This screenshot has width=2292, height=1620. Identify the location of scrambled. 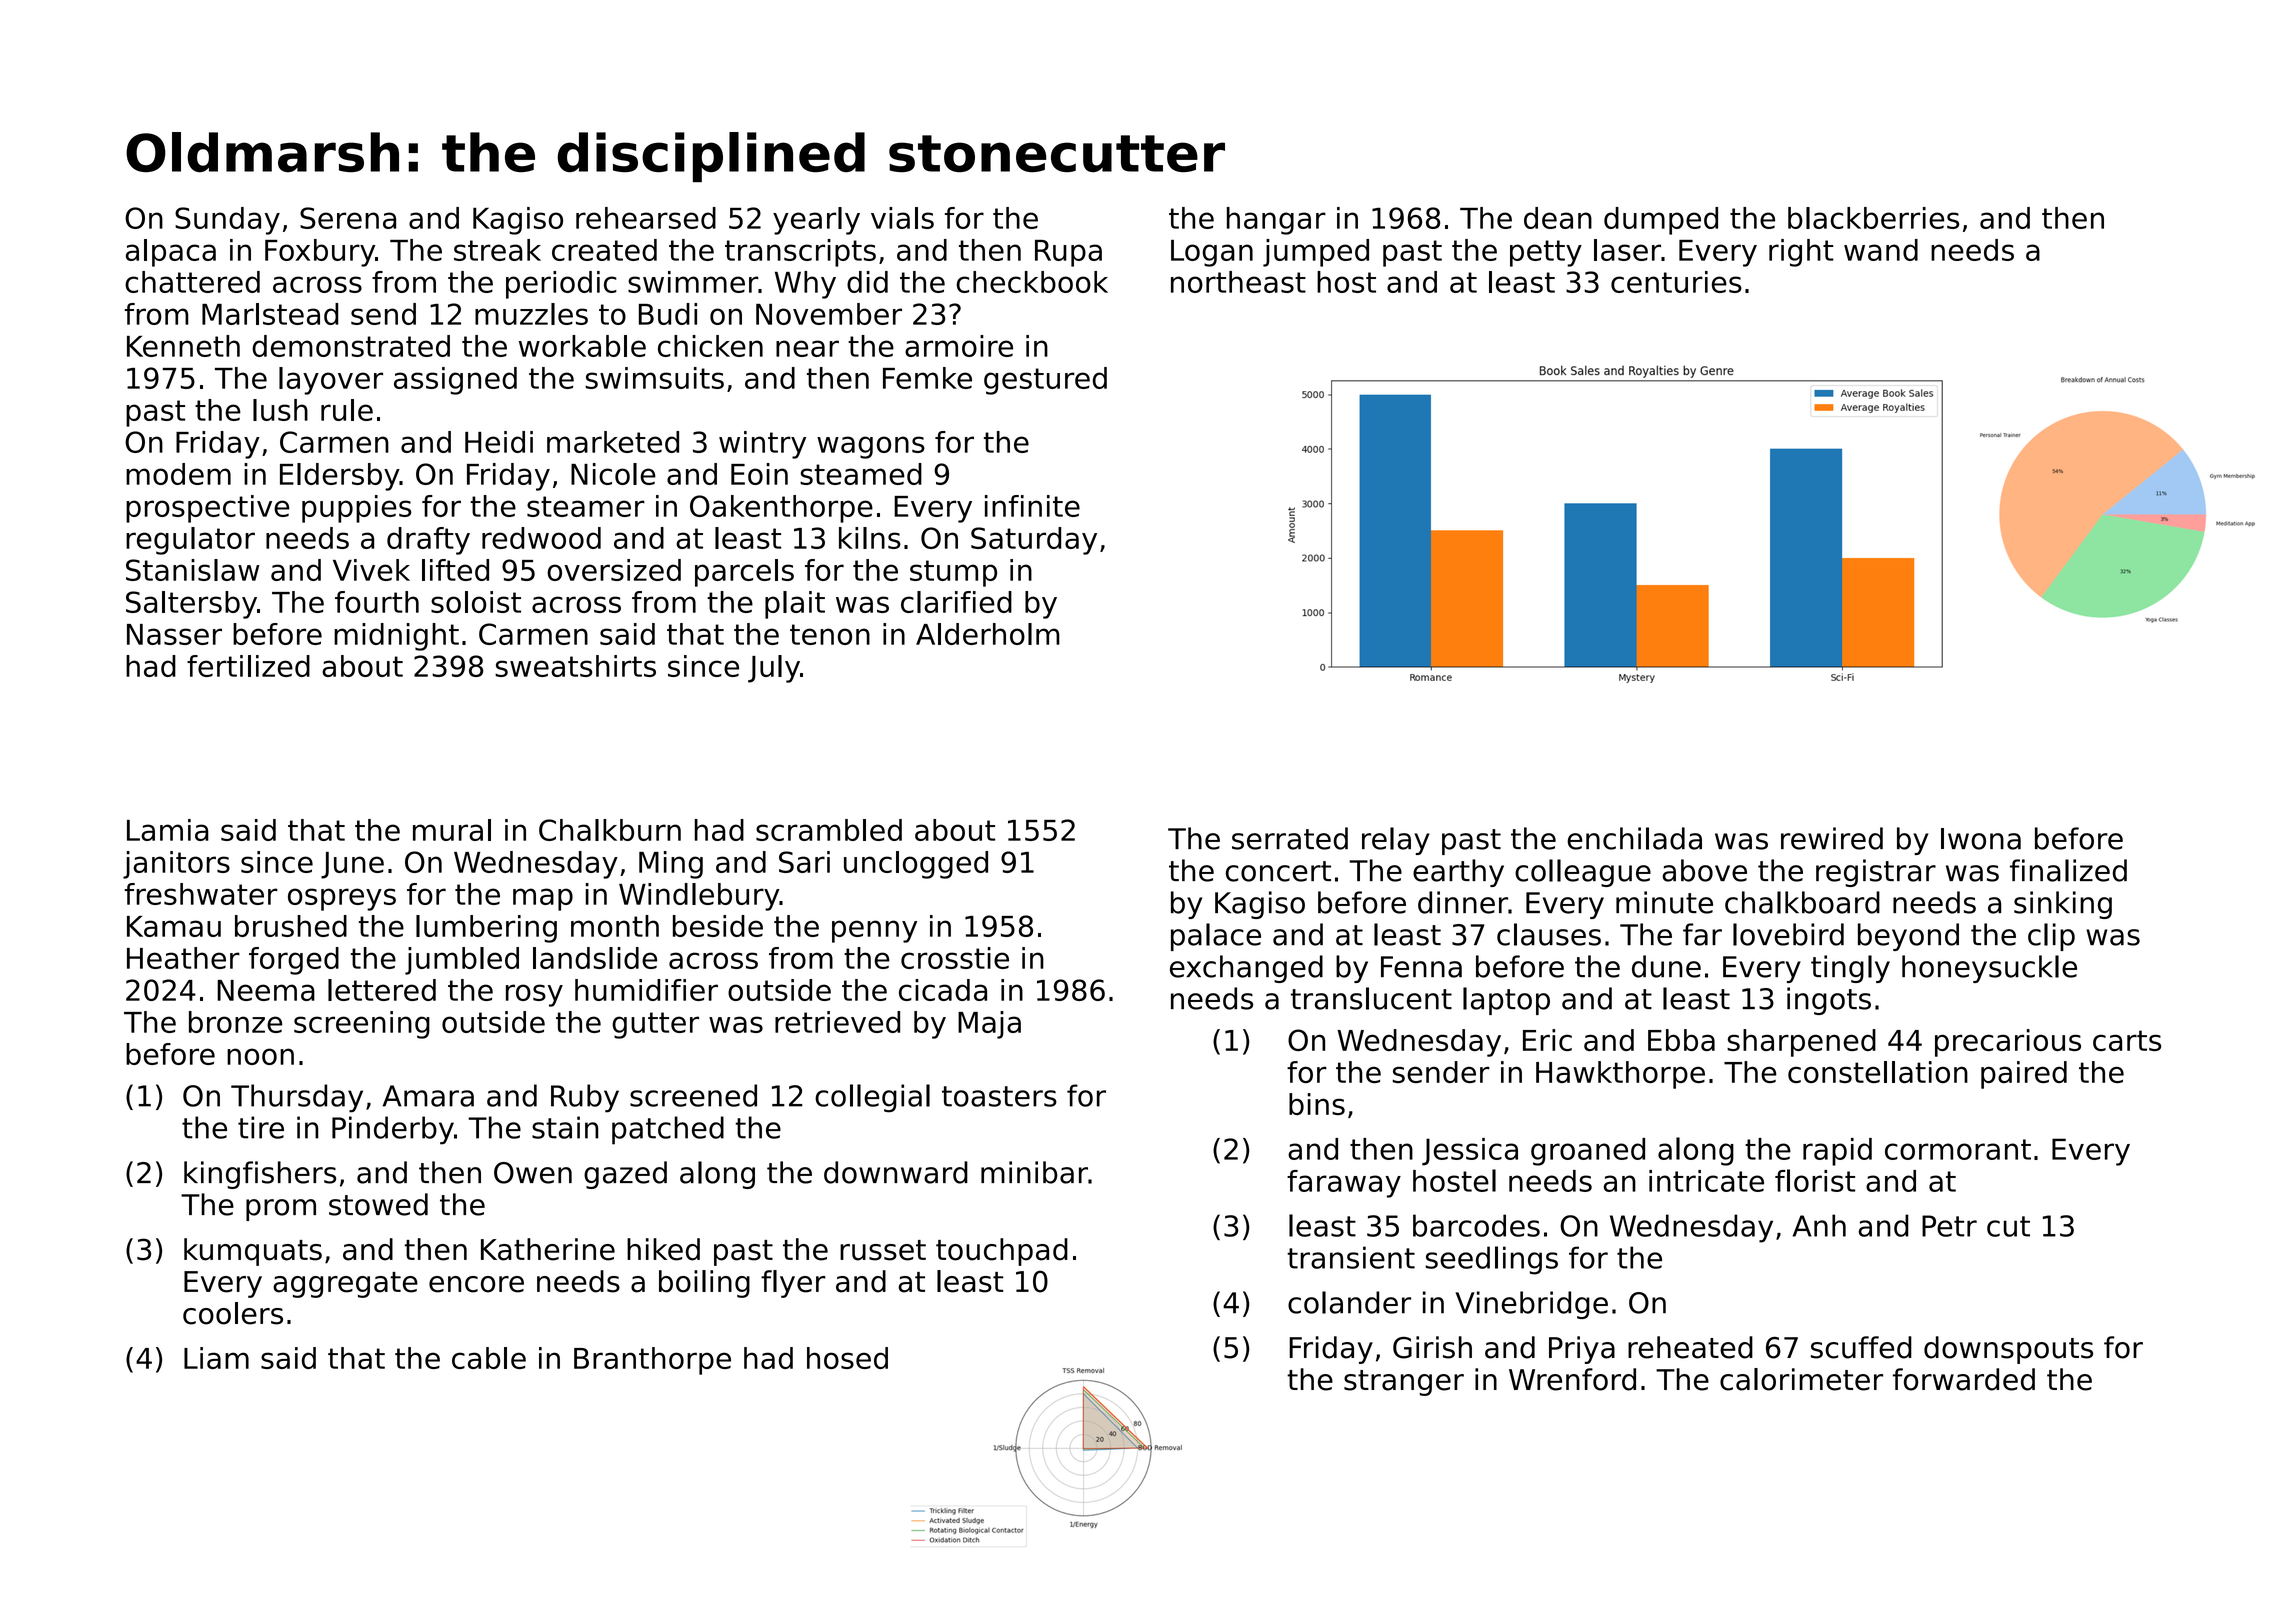
(829, 830).
